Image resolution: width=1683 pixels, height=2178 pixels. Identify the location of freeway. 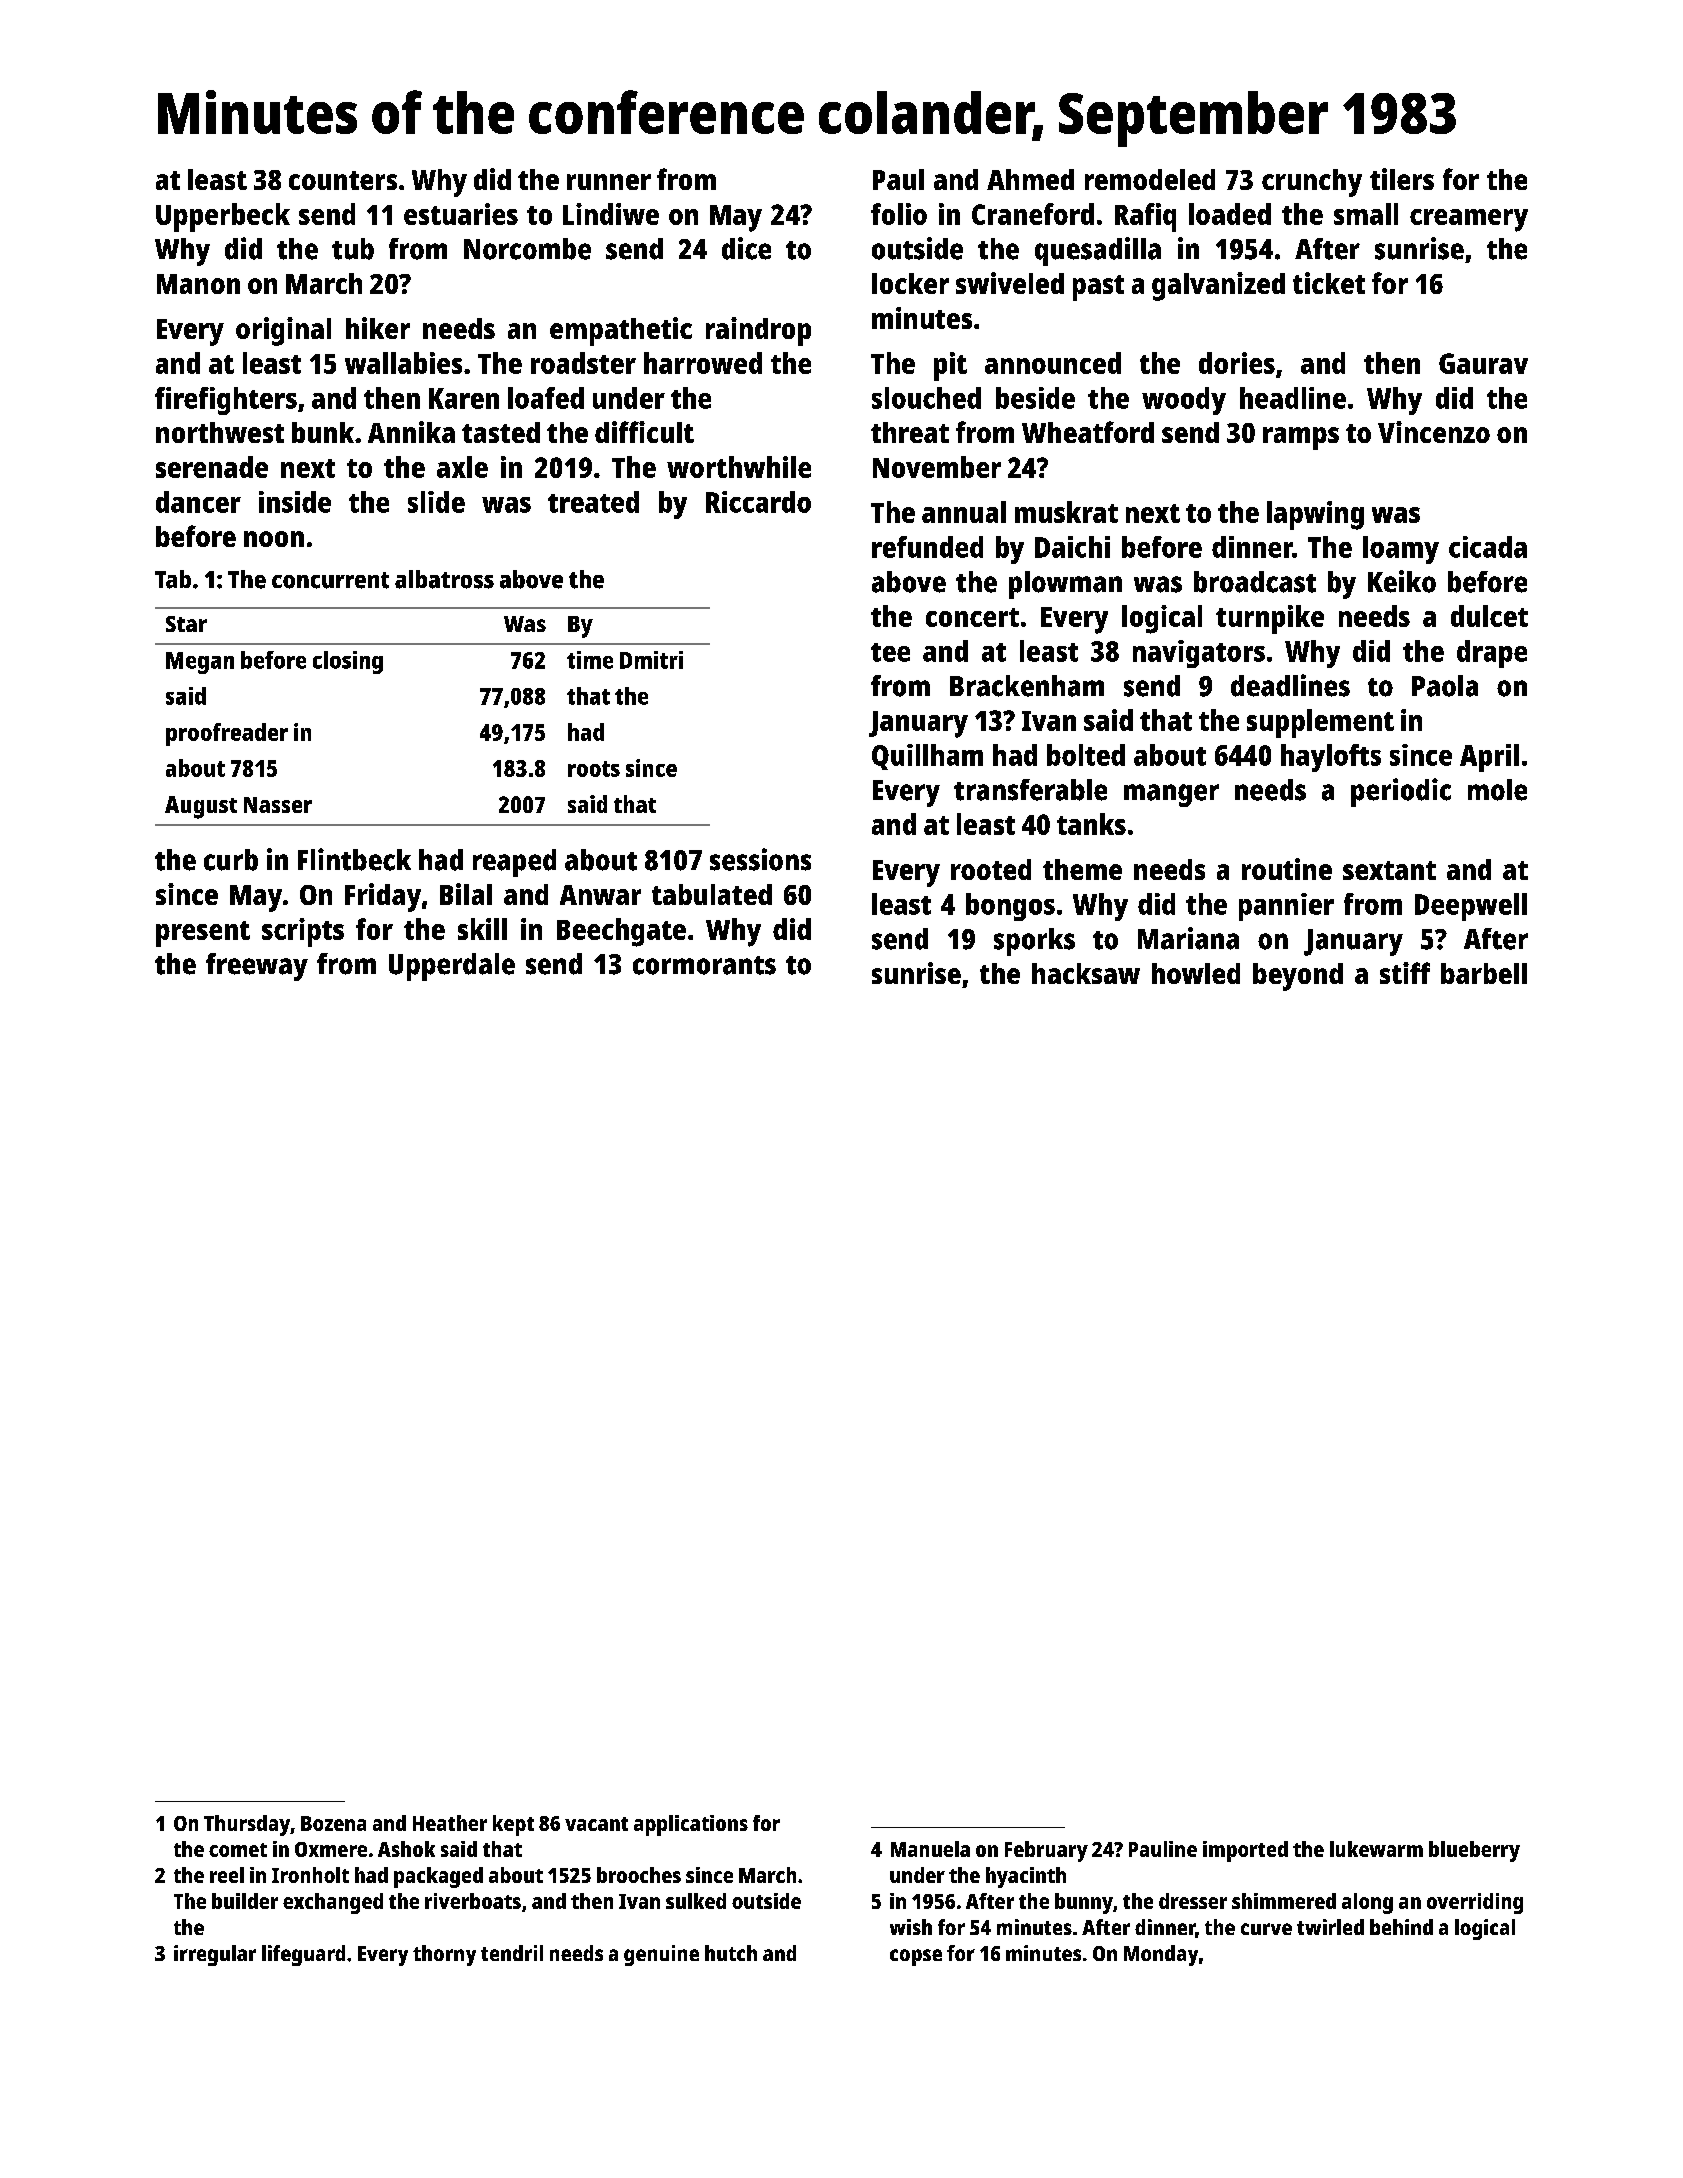
(257, 967).
